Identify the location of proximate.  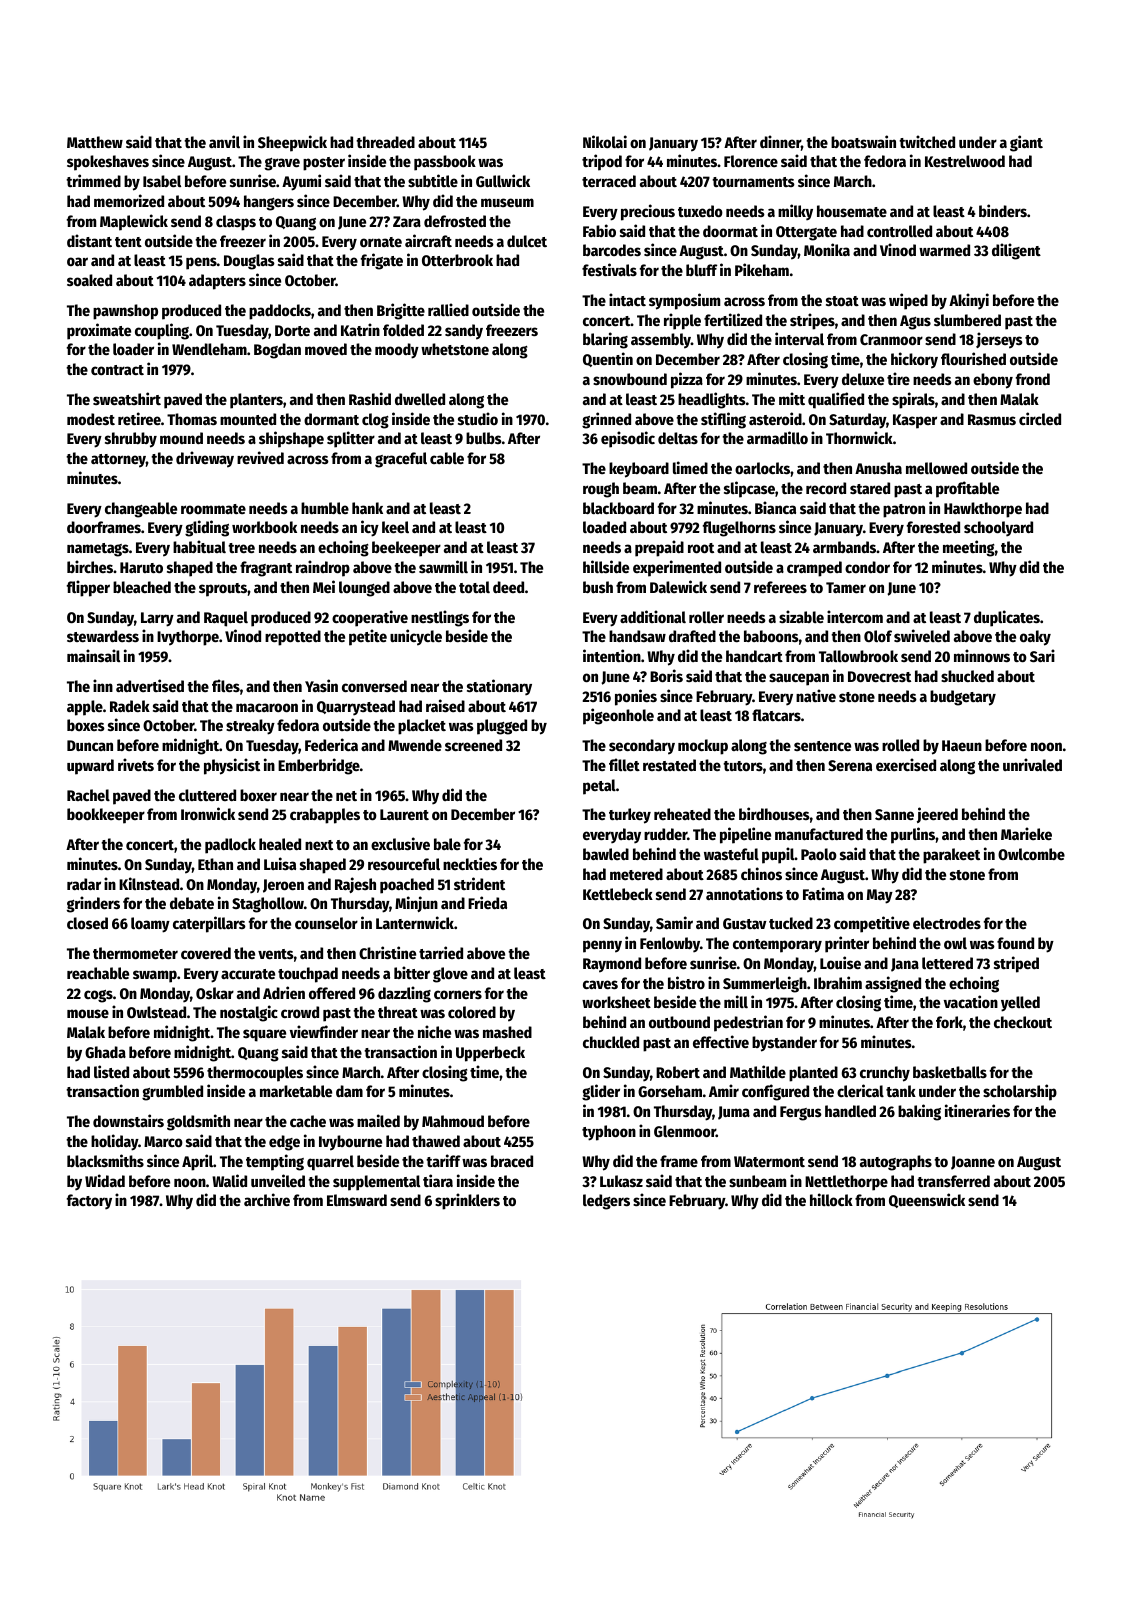
(99, 331).
